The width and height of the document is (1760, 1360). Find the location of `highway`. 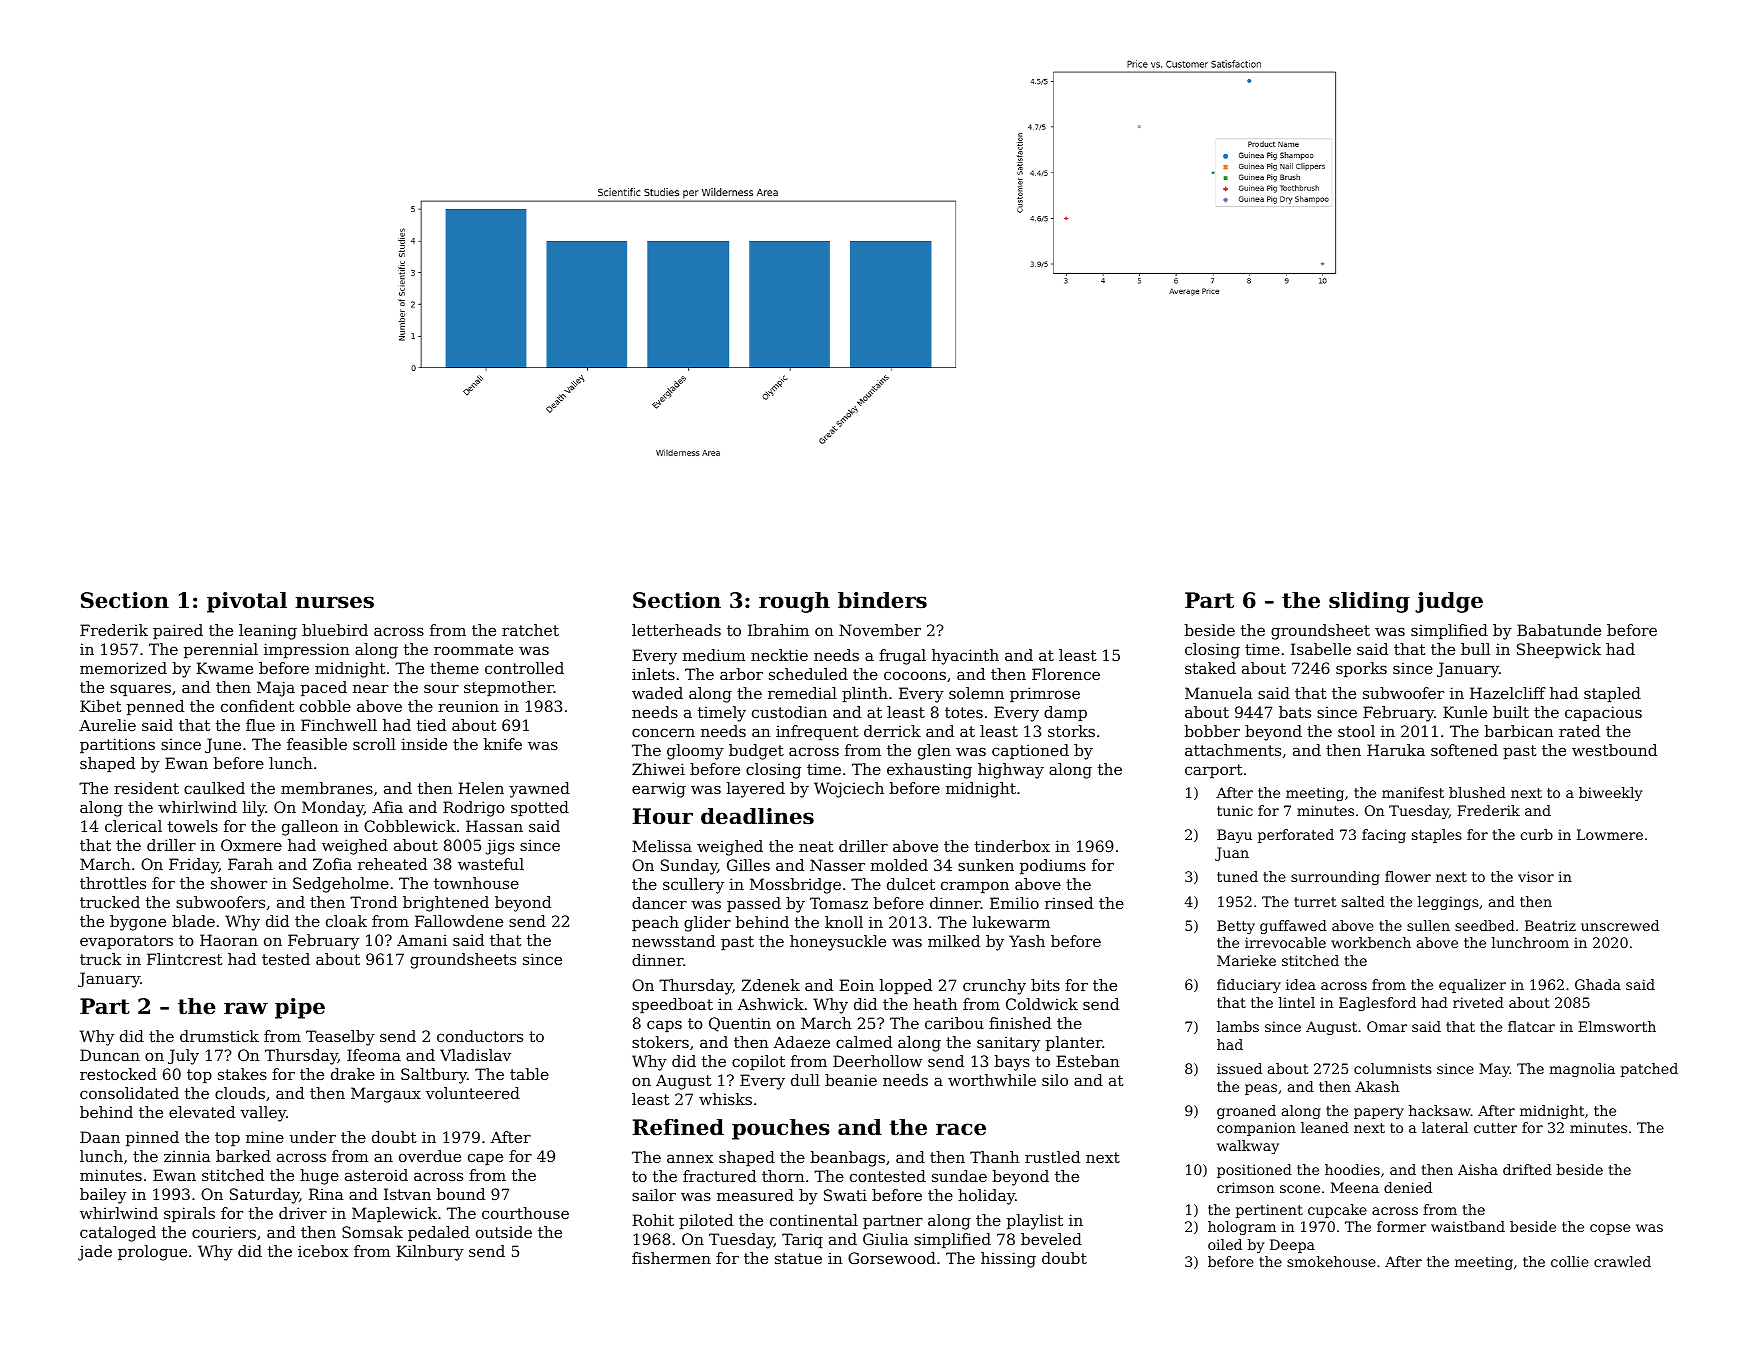

highway is located at coordinates (1011, 771).
